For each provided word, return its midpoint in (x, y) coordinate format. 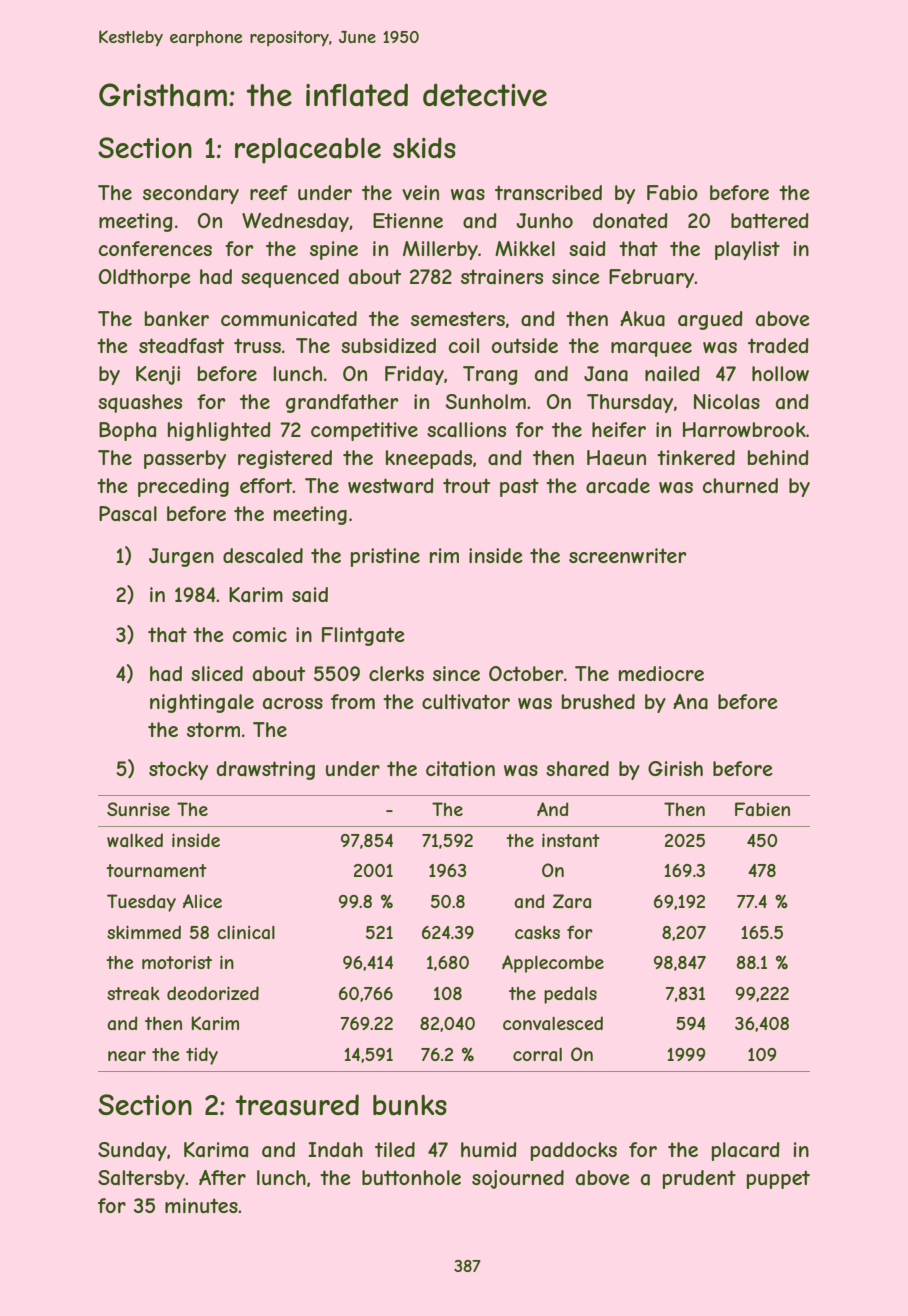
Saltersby (141, 1179)
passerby (185, 459)
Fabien (762, 809)
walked (135, 840)
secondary (191, 194)
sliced (217, 673)
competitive (364, 431)
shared (577, 768)
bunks (410, 1105)
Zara (572, 901)
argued (710, 320)
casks (537, 933)
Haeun (616, 458)
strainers (502, 277)
